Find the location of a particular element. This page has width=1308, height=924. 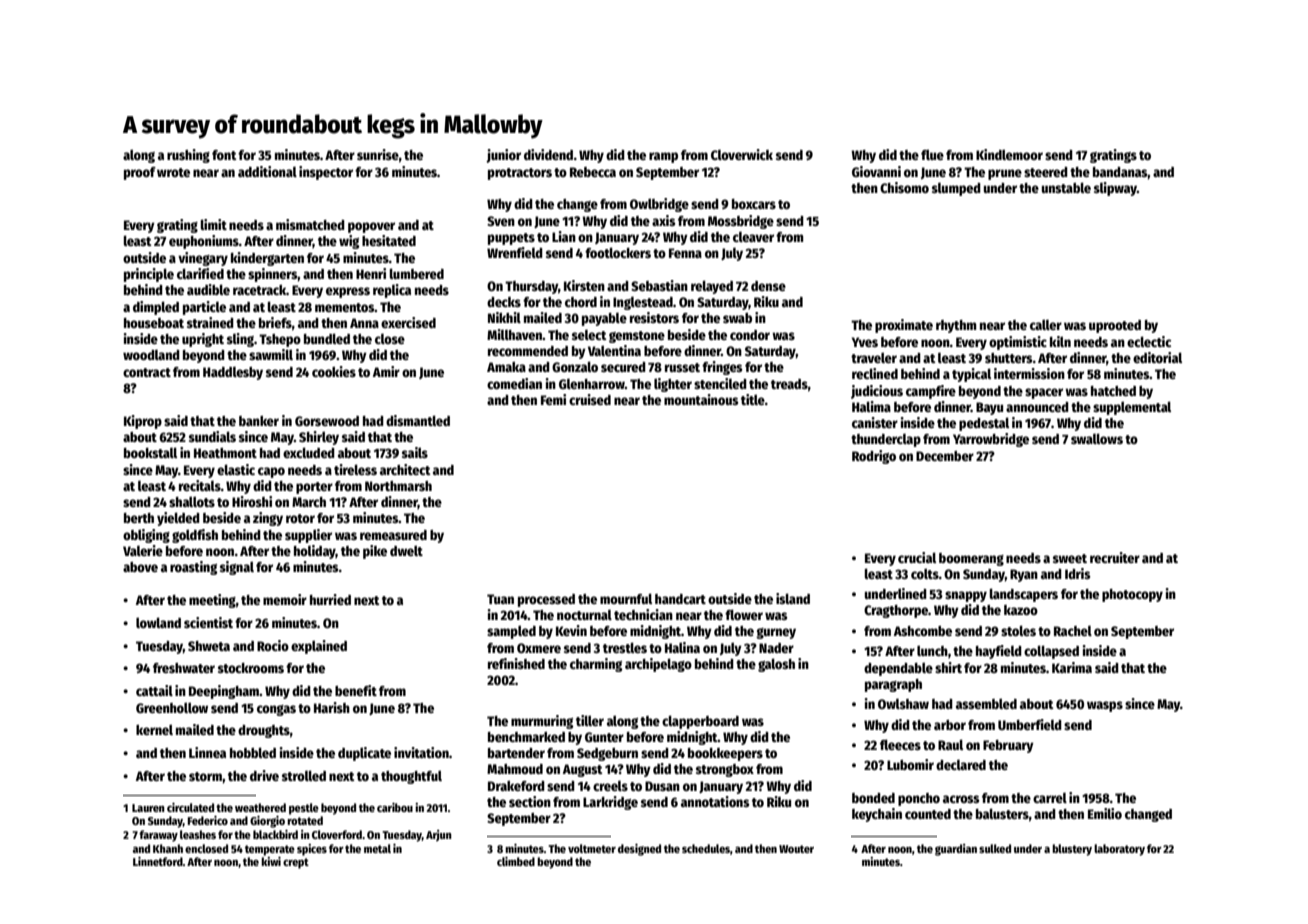

Cloverwick is located at coordinates (742, 154).
